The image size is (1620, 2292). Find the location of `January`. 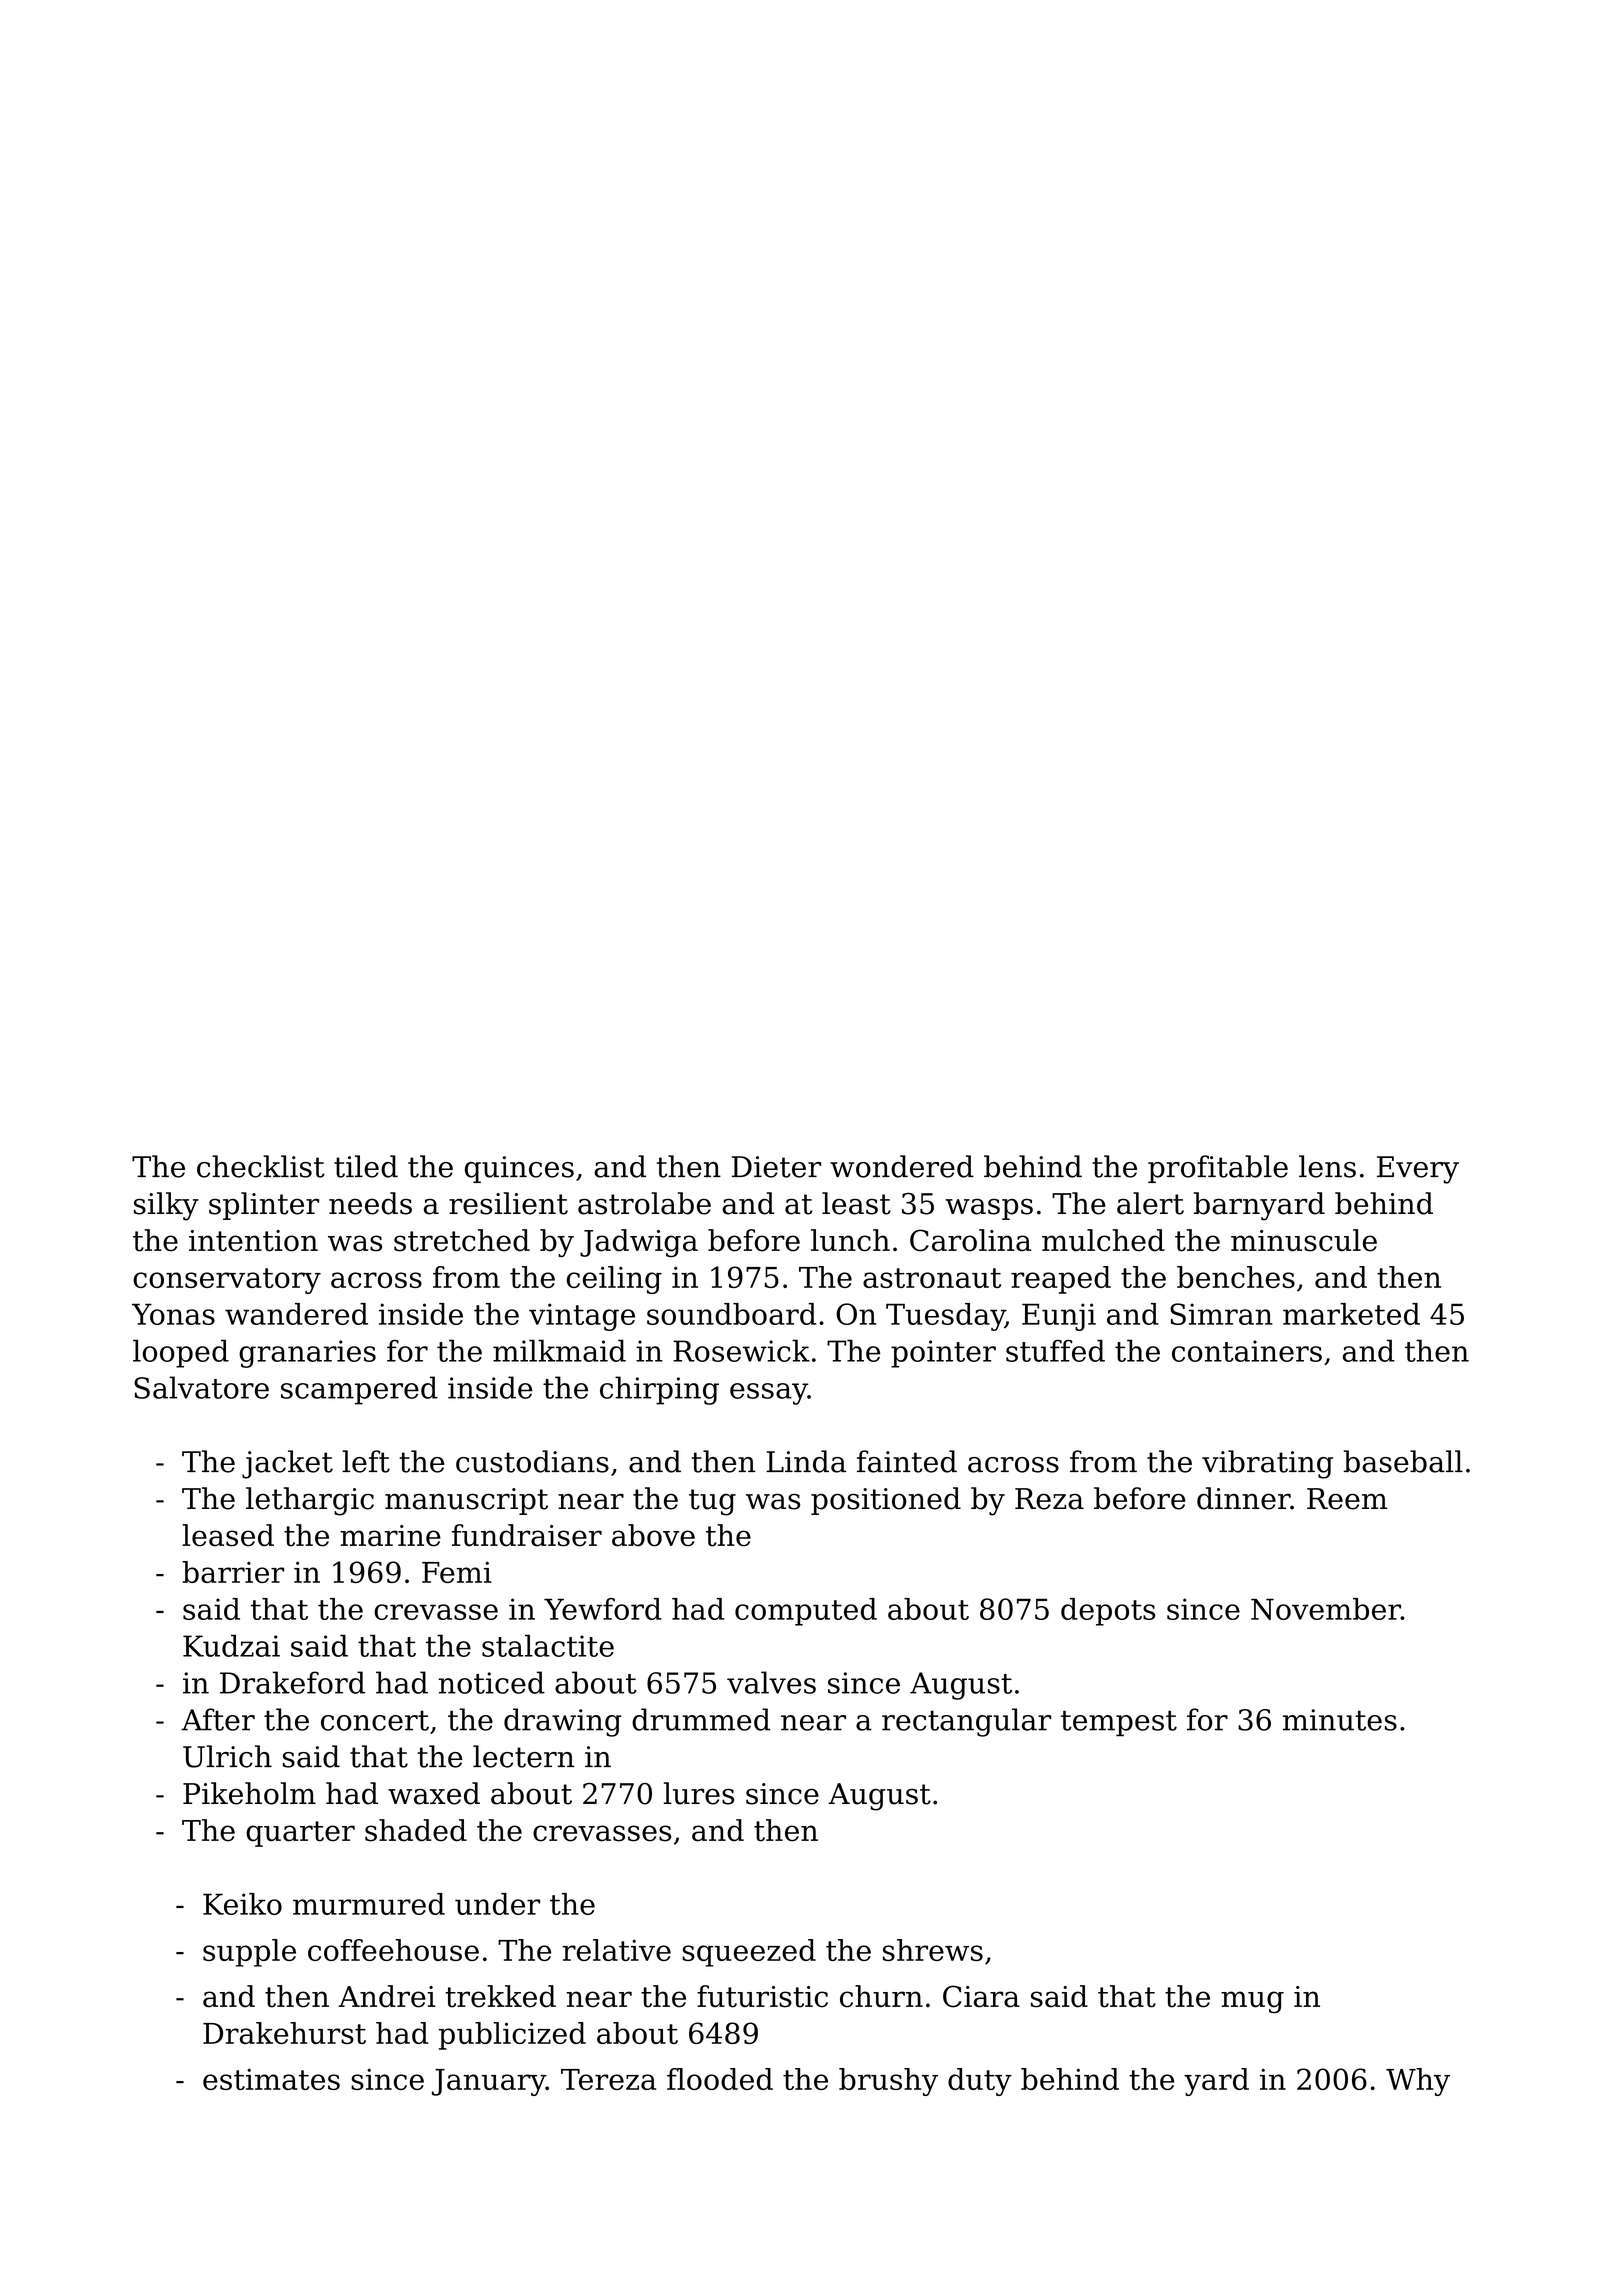

January is located at coordinates (489, 2082).
